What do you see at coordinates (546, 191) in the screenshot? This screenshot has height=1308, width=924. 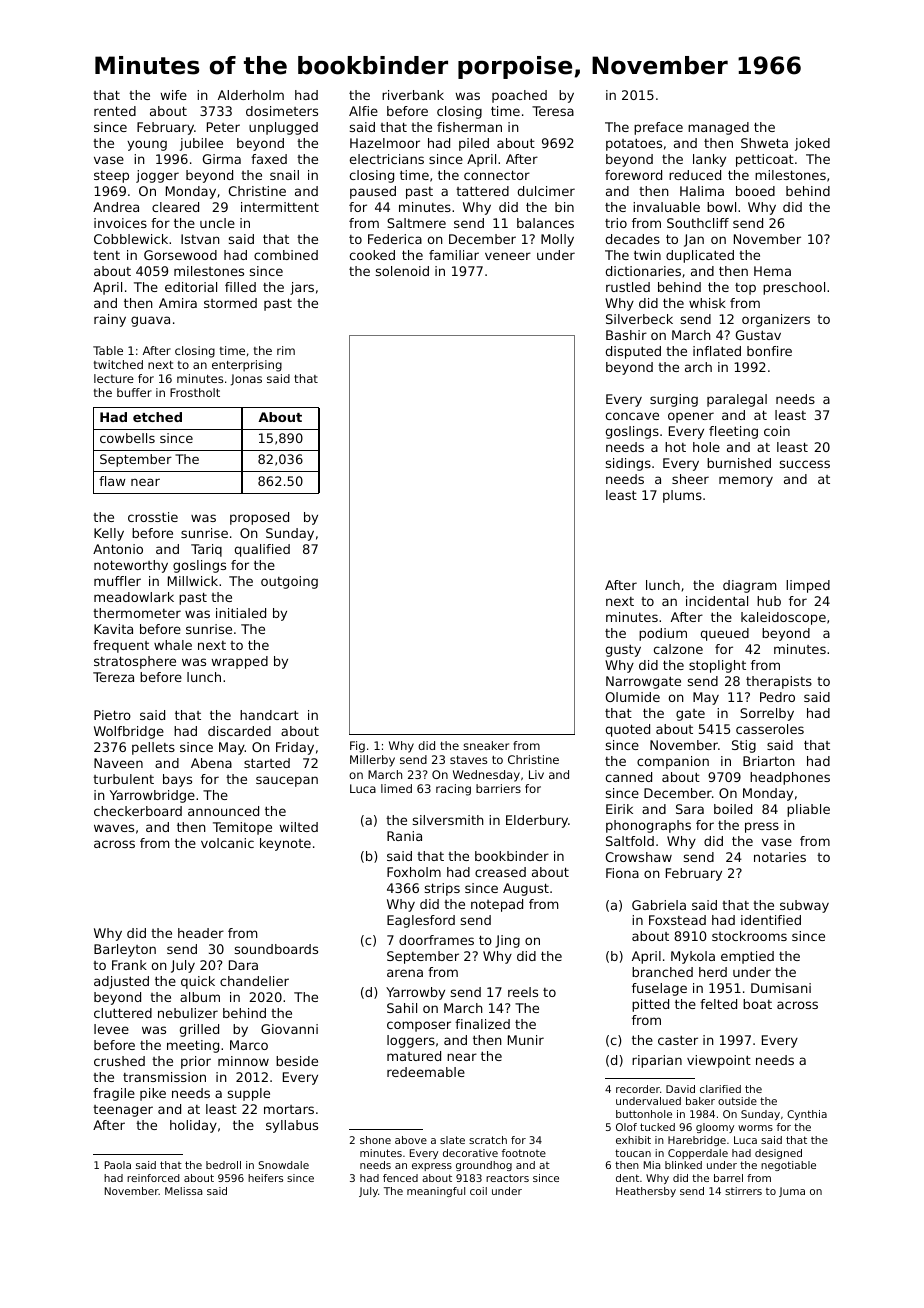 I see `dulcimer` at bounding box center [546, 191].
